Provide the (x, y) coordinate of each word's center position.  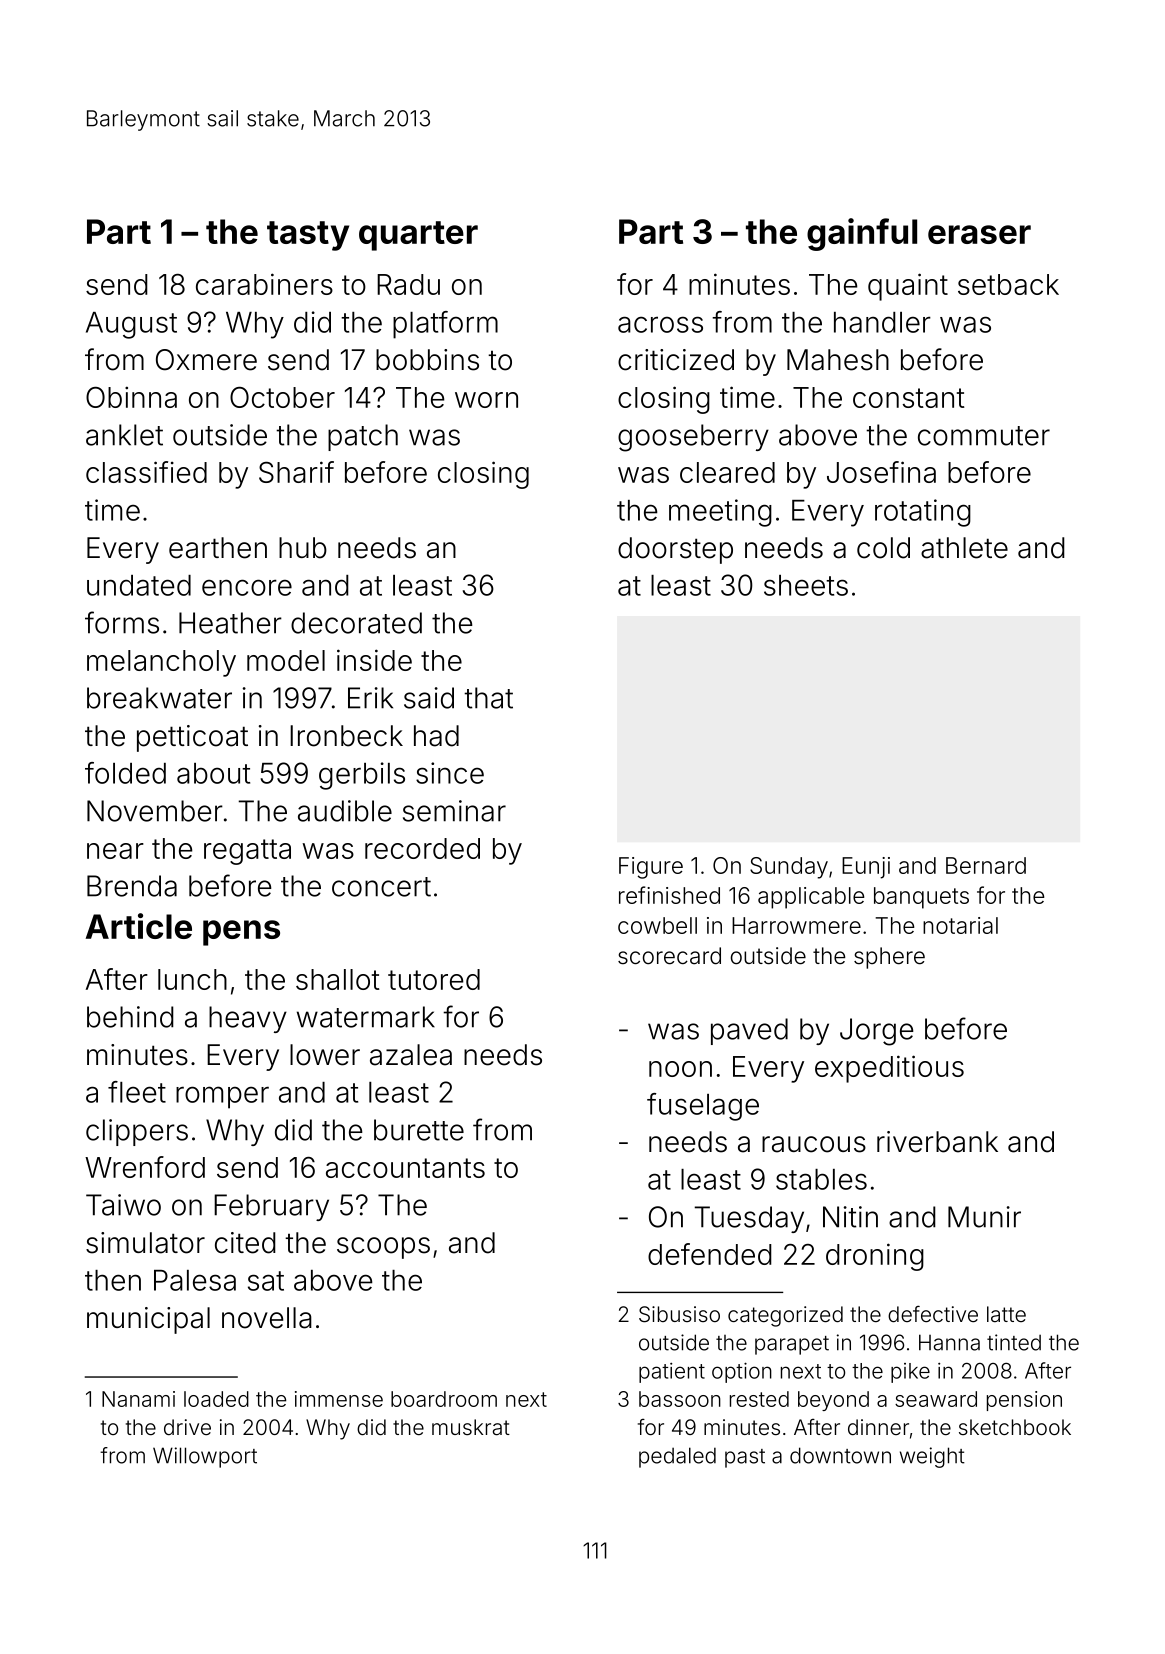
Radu (408, 284)
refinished (669, 895)
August (131, 325)
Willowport (205, 1457)
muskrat (471, 1427)
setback (1008, 284)
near (115, 851)
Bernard (986, 865)
